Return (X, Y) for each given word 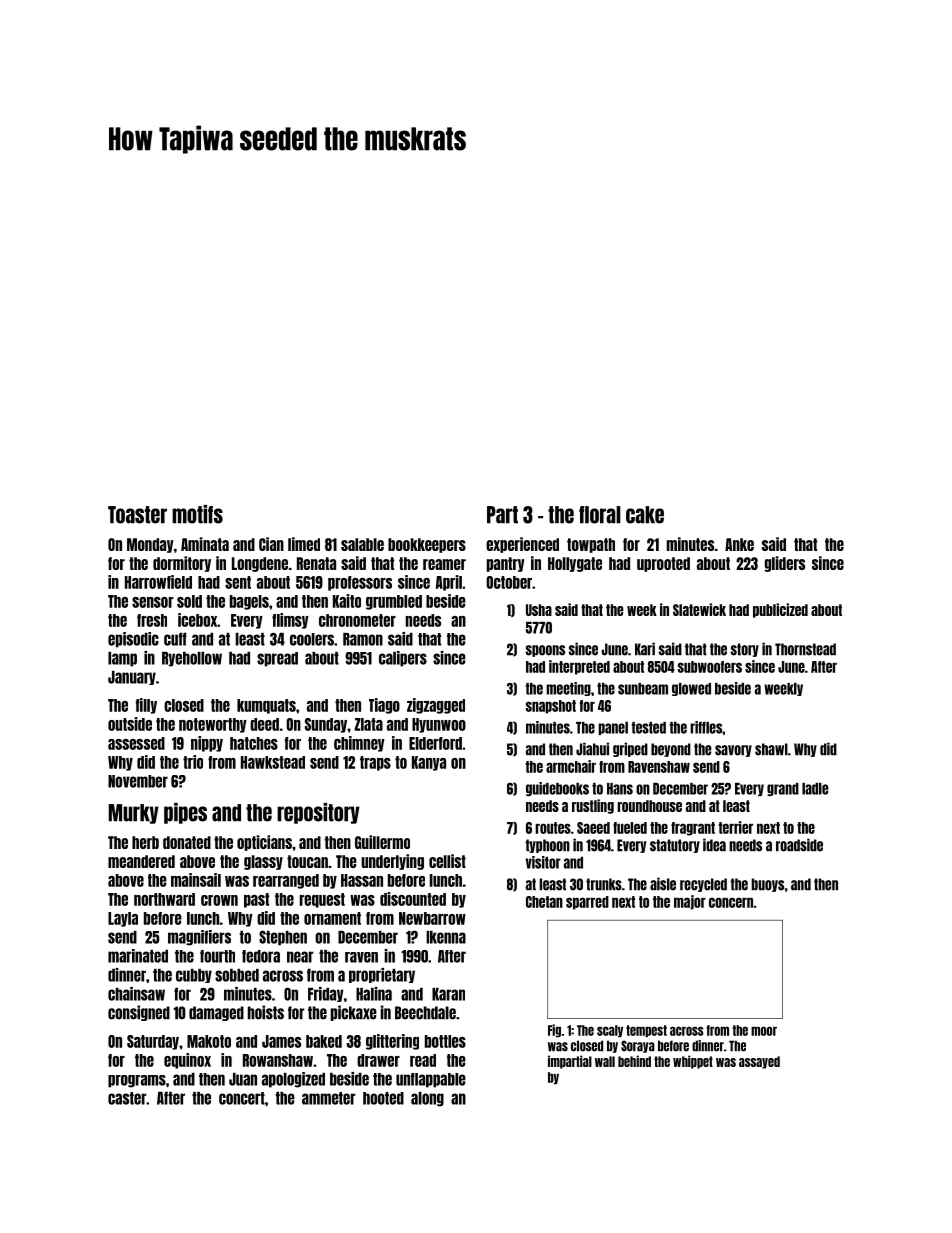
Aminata (205, 544)
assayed (759, 1062)
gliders (785, 564)
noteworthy (213, 725)
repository (318, 813)
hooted (383, 1098)
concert (242, 1098)
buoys (767, 885)
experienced (522, 545)
